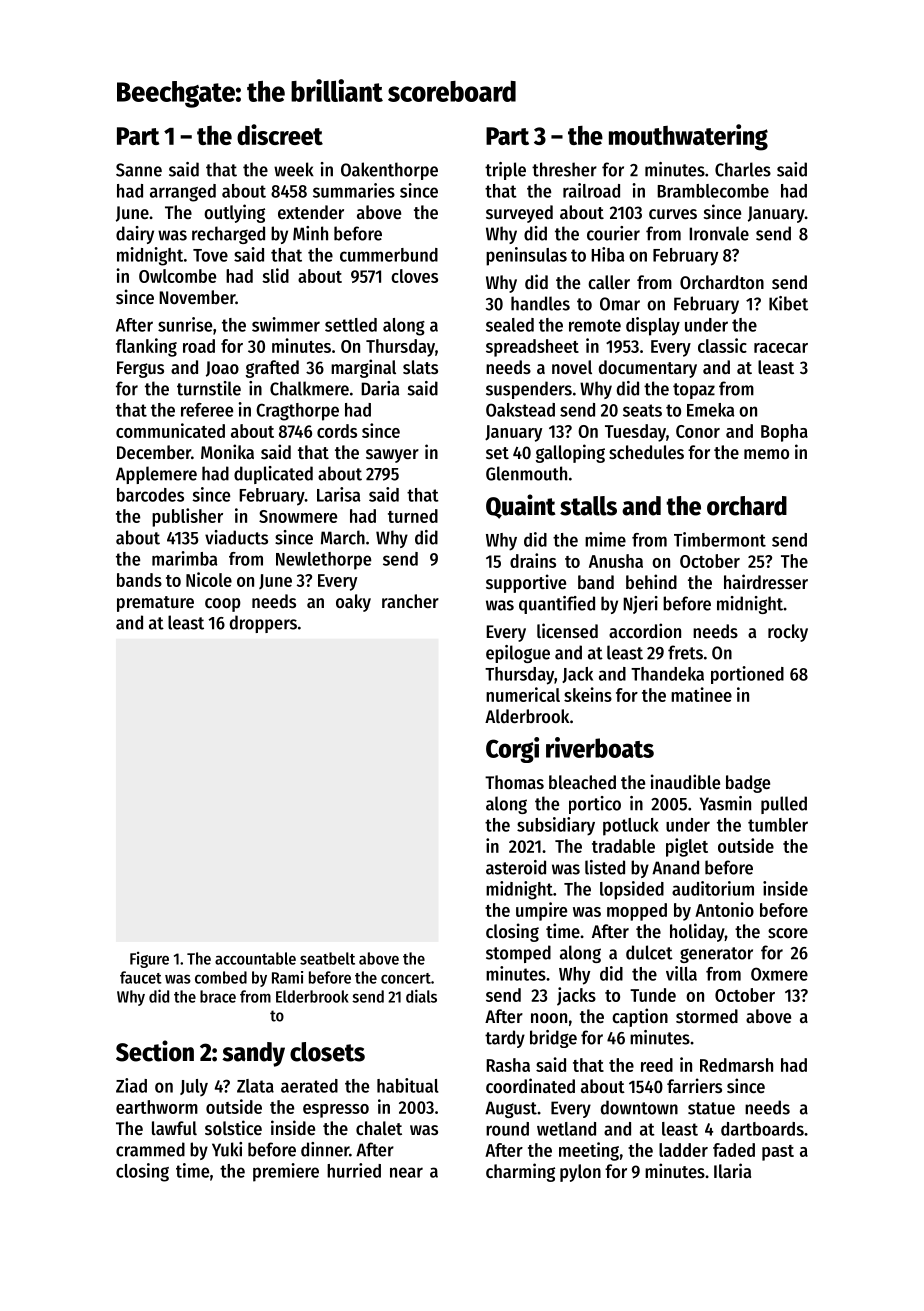 The image size is (924, 1311). Describe the element at coordinates (743, 169) in the document. I see `Charles` at that location.
